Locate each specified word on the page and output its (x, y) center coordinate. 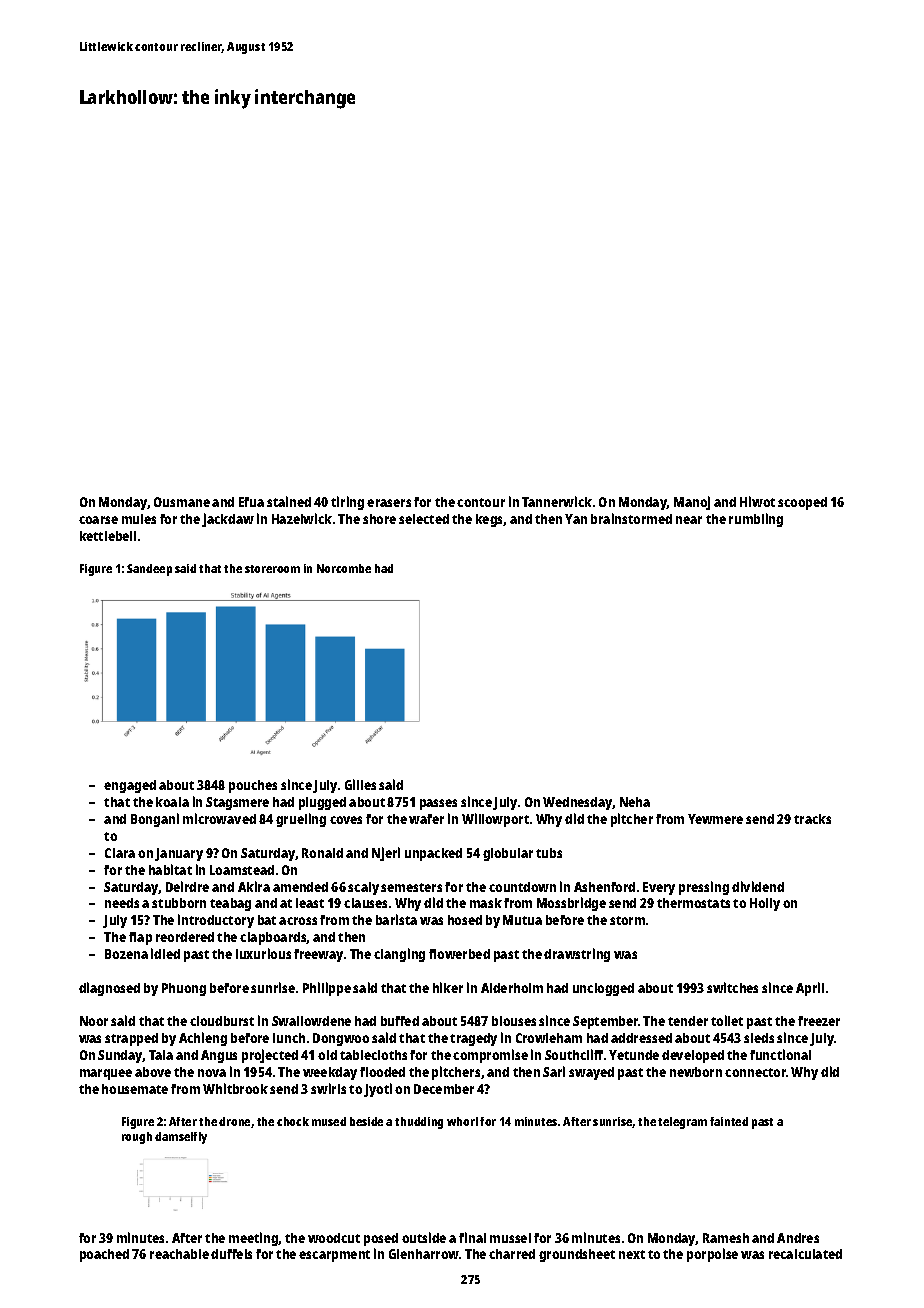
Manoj (692, 503)
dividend (758, 886)
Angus (219, 1056)
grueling (301, 820)
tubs (549, 853)
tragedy (473, 1039)
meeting (254, 1239)
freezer (819, 1021)
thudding (419, 1123)
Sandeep (149, 570)
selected (424, 519)
